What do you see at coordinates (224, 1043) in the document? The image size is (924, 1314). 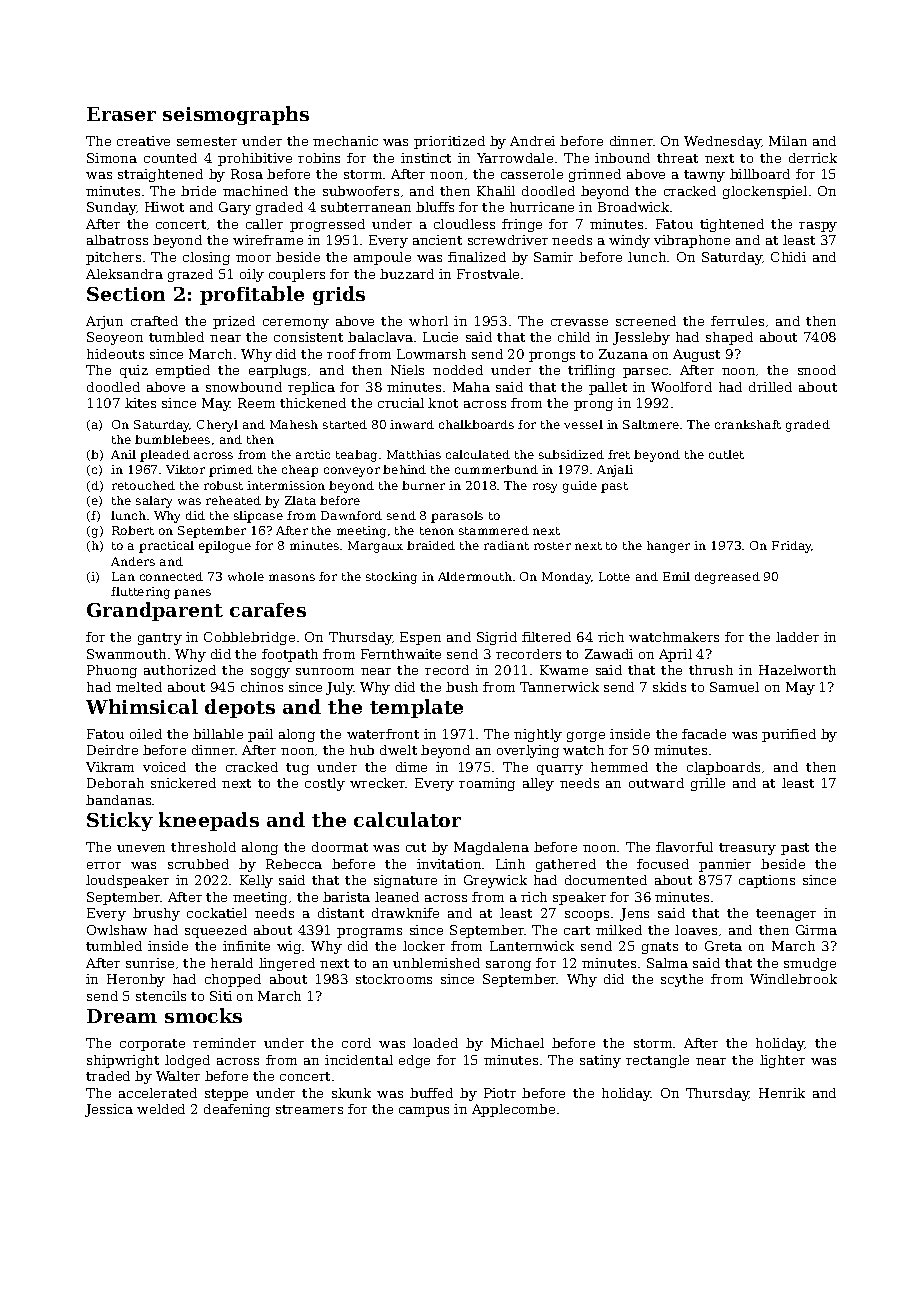 I see `reminder` at bounding box center [224, 1043].
